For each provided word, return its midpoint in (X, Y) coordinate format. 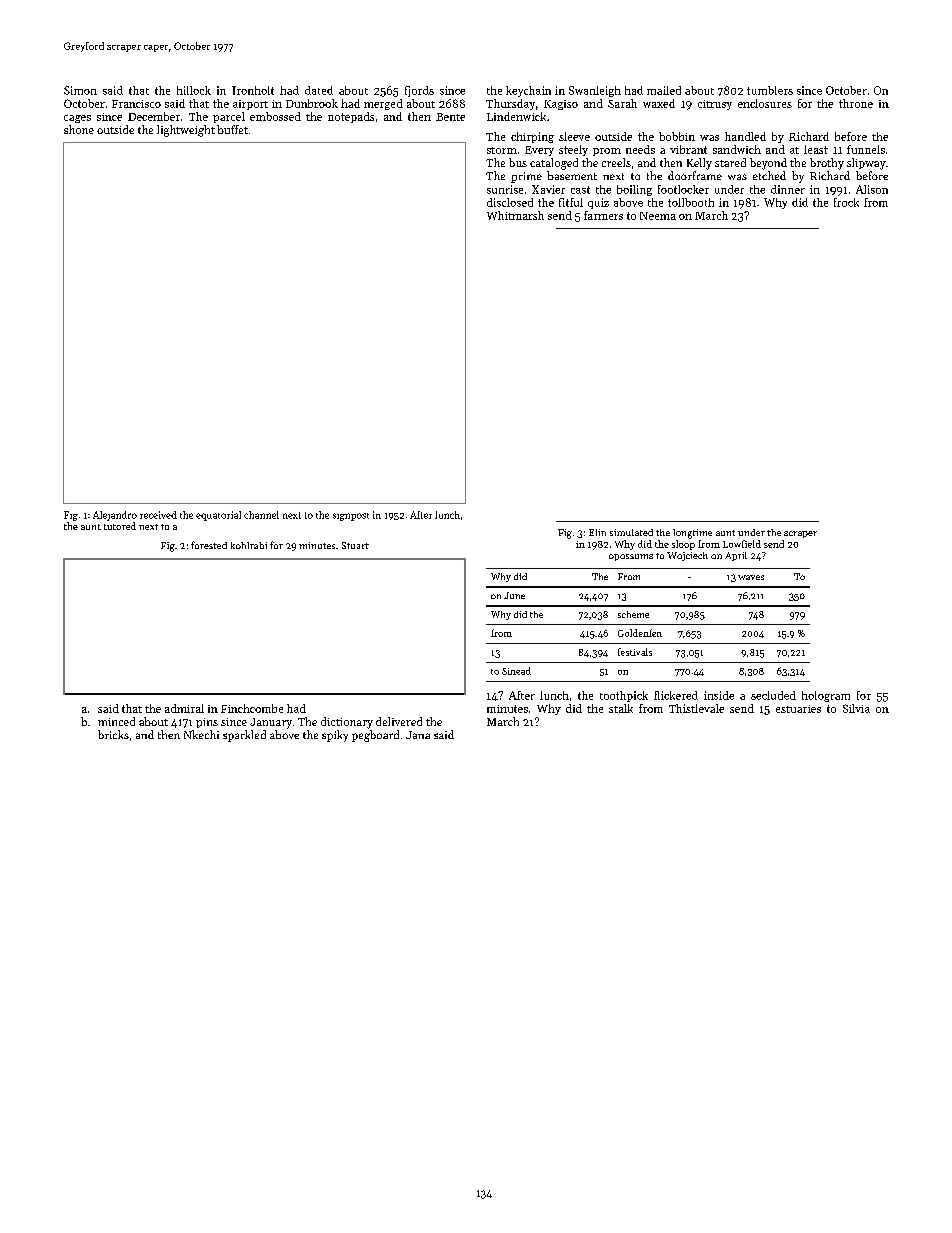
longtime (692, 534)
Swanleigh (595, 91)
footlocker (683, 189)
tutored (120, 526)
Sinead (516, 671)
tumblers (770, 90)
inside (719, 695)
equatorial (218, 516)
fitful (571, 202)
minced (116, 721)
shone (79, 129)
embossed (275, 116)
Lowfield (742, 544)
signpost (351, 517)
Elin (597, 532)
